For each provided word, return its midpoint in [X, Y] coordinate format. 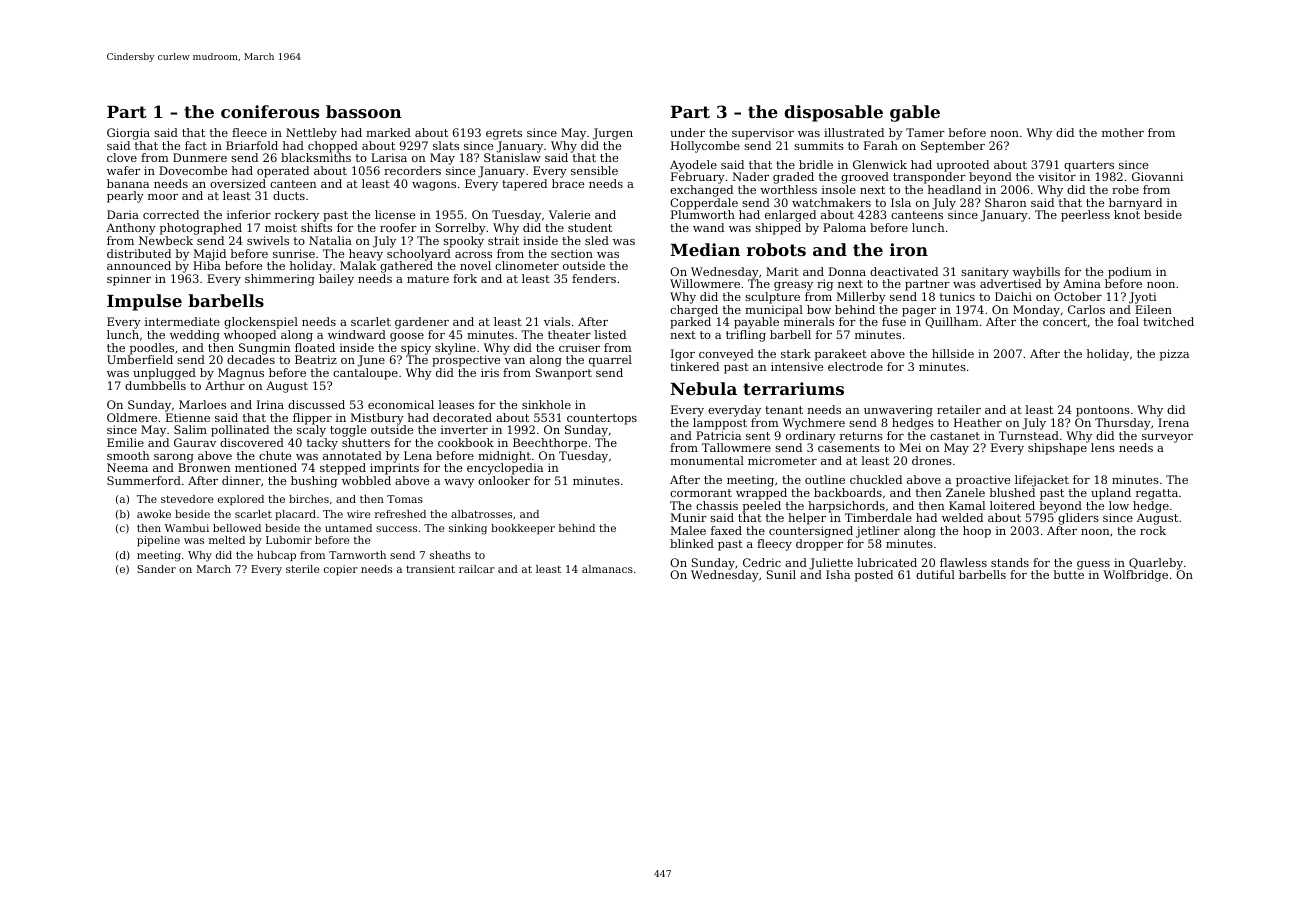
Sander [156, 569]
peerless [1085, 216]
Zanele [965, 492]
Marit [782, 271]
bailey [336, 280]
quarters [1089, 166]
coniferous [270, 111]
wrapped [761, 494]
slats [446, 145]
